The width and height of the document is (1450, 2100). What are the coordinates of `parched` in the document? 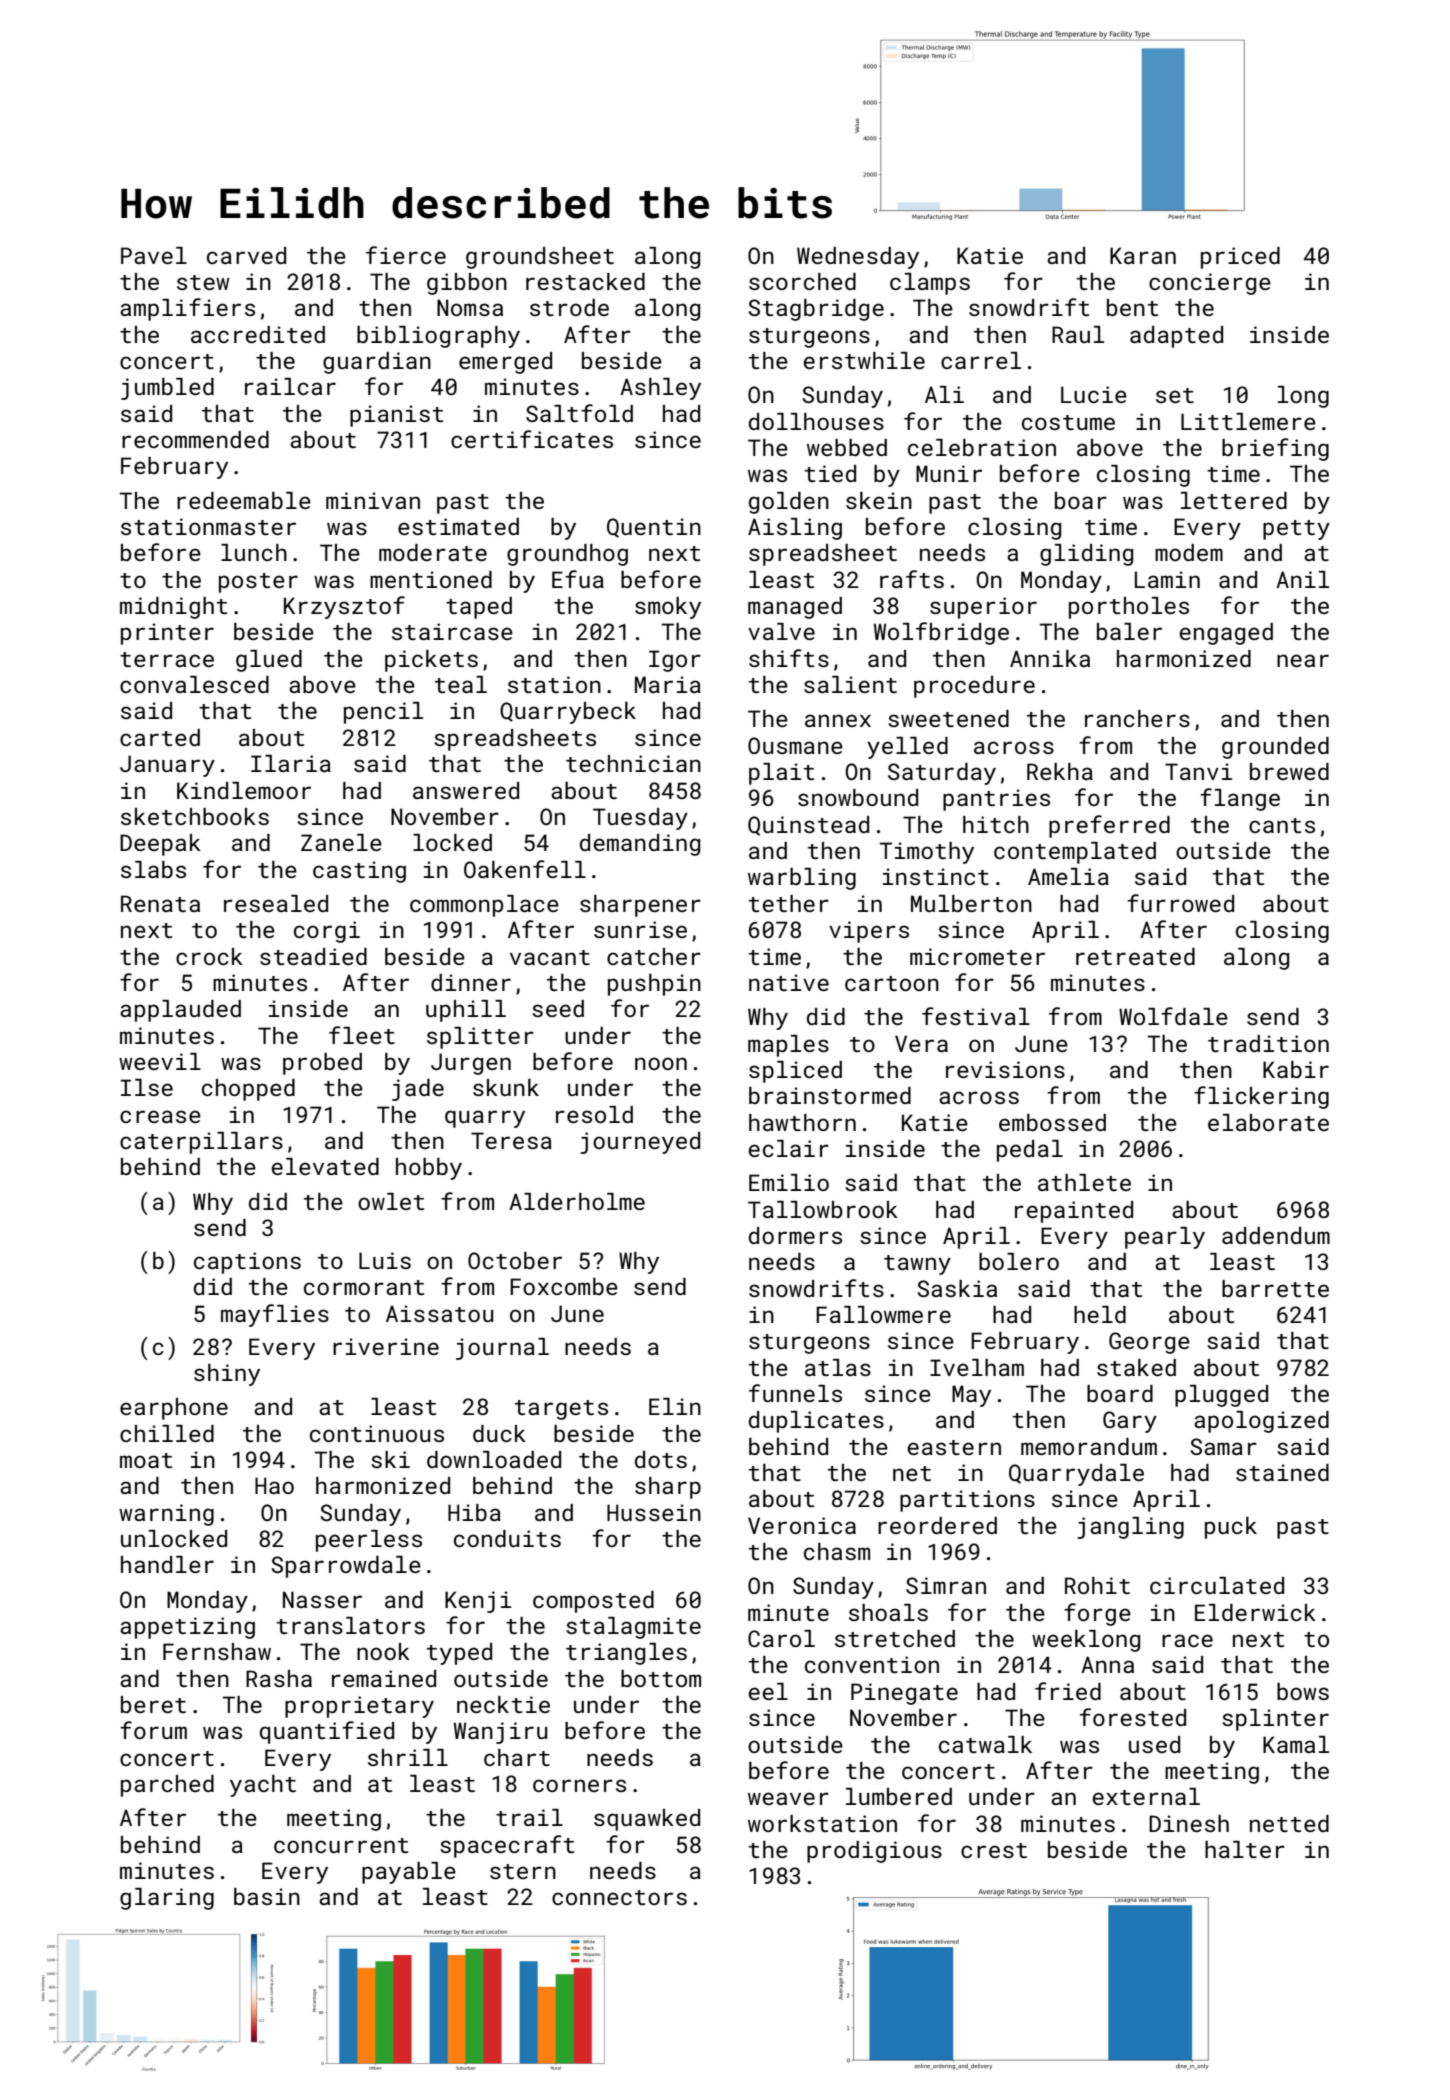 It's located at (167, 1786).
